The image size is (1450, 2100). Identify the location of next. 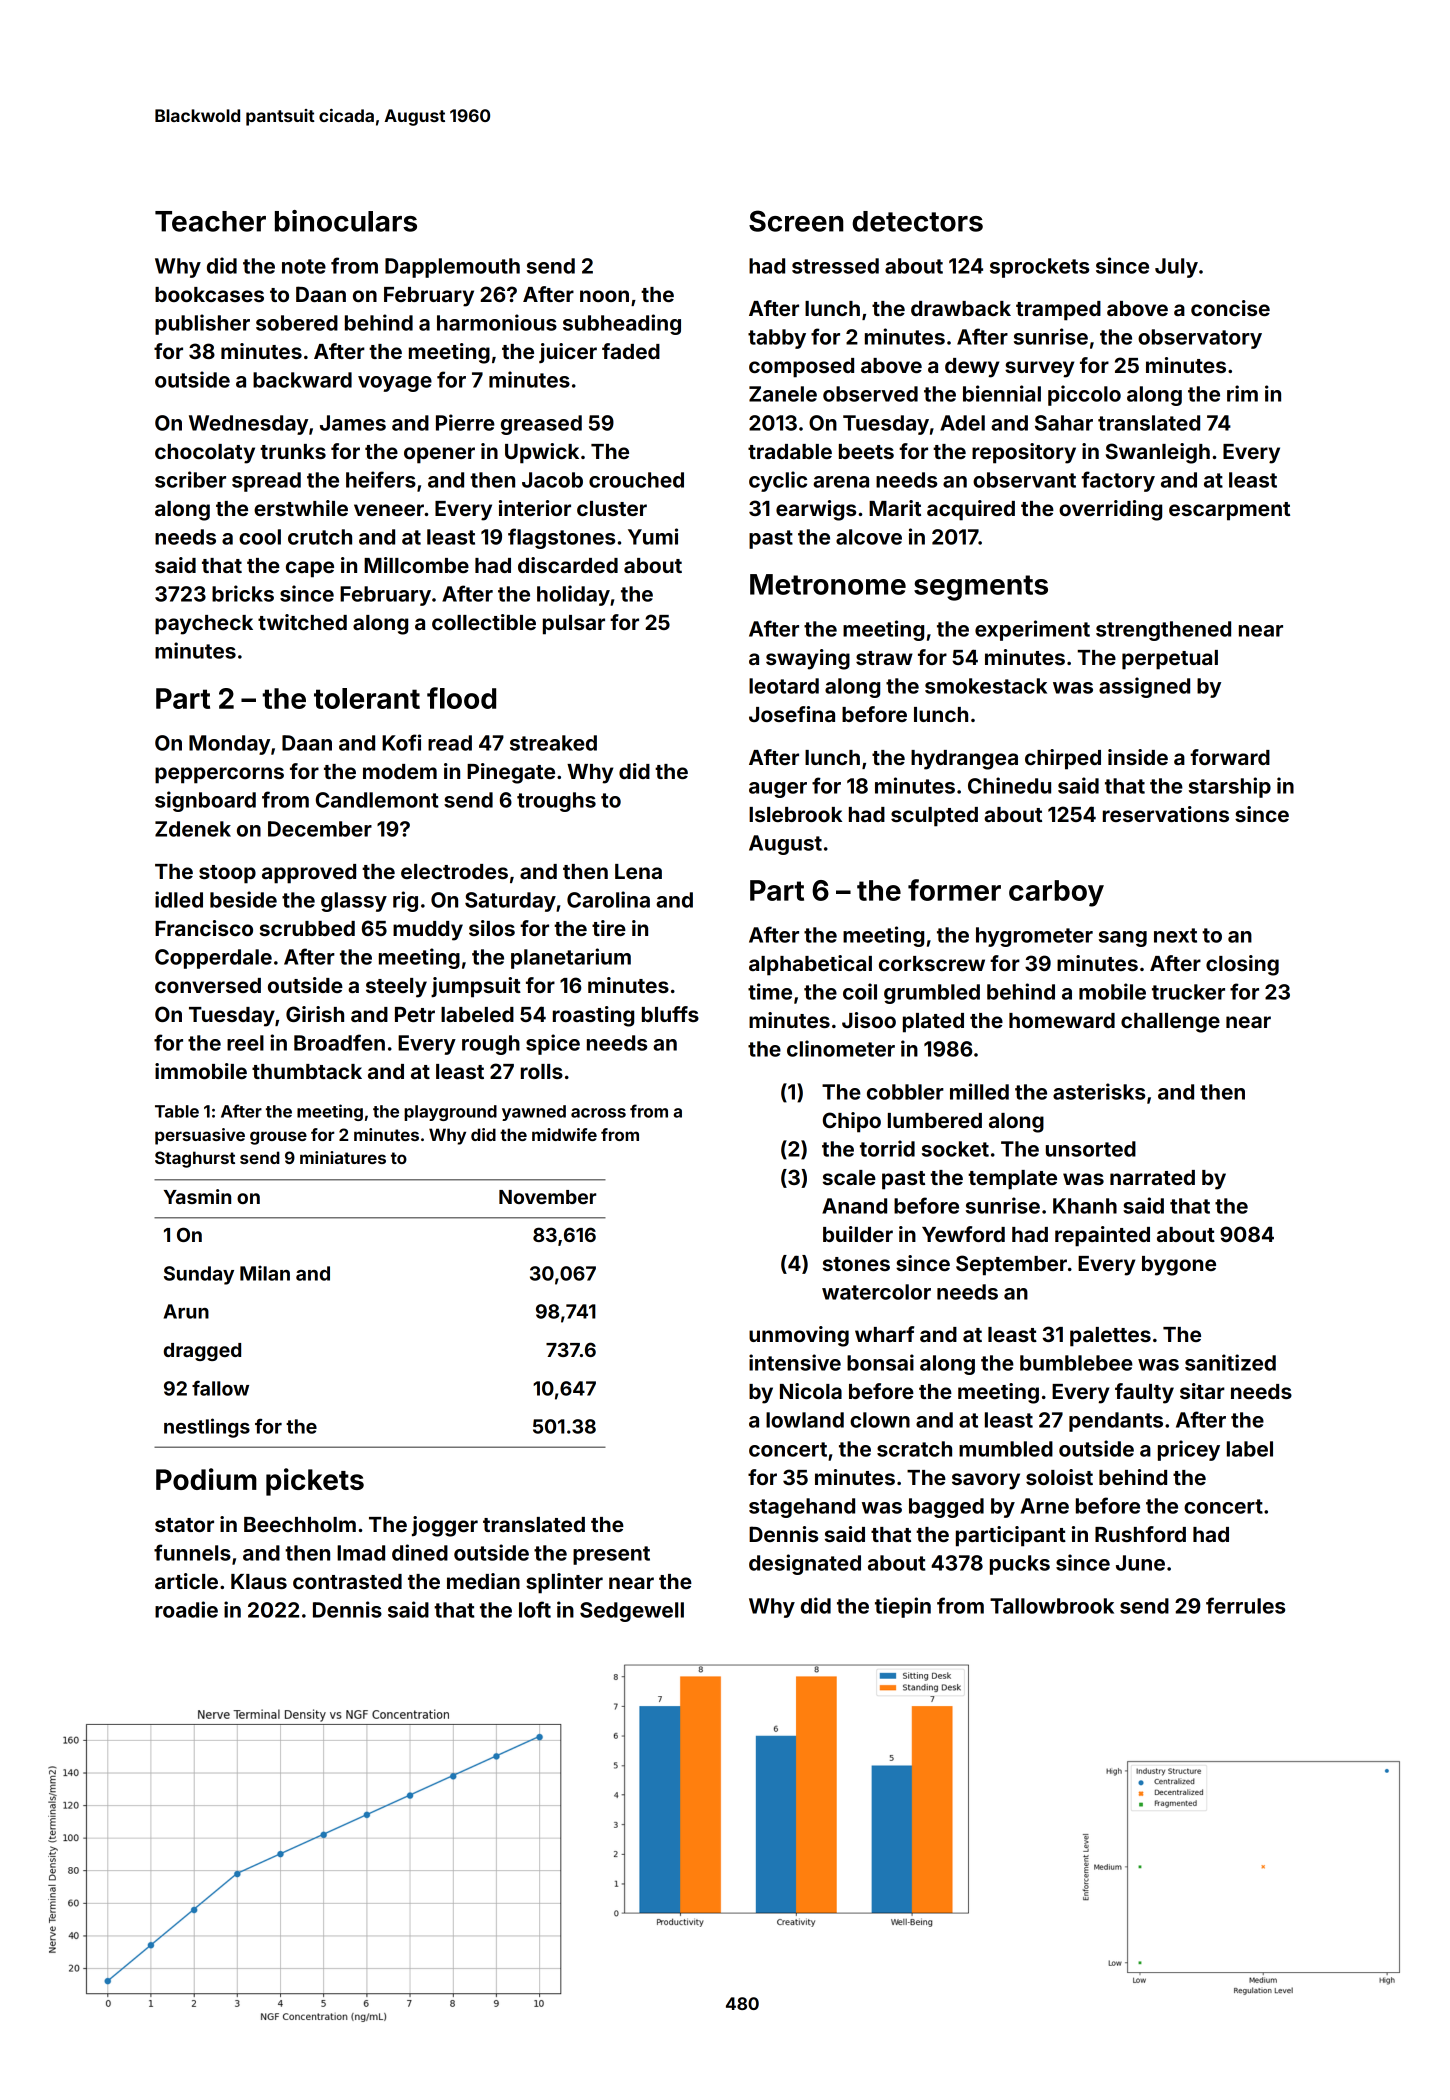
(1175, 935).
